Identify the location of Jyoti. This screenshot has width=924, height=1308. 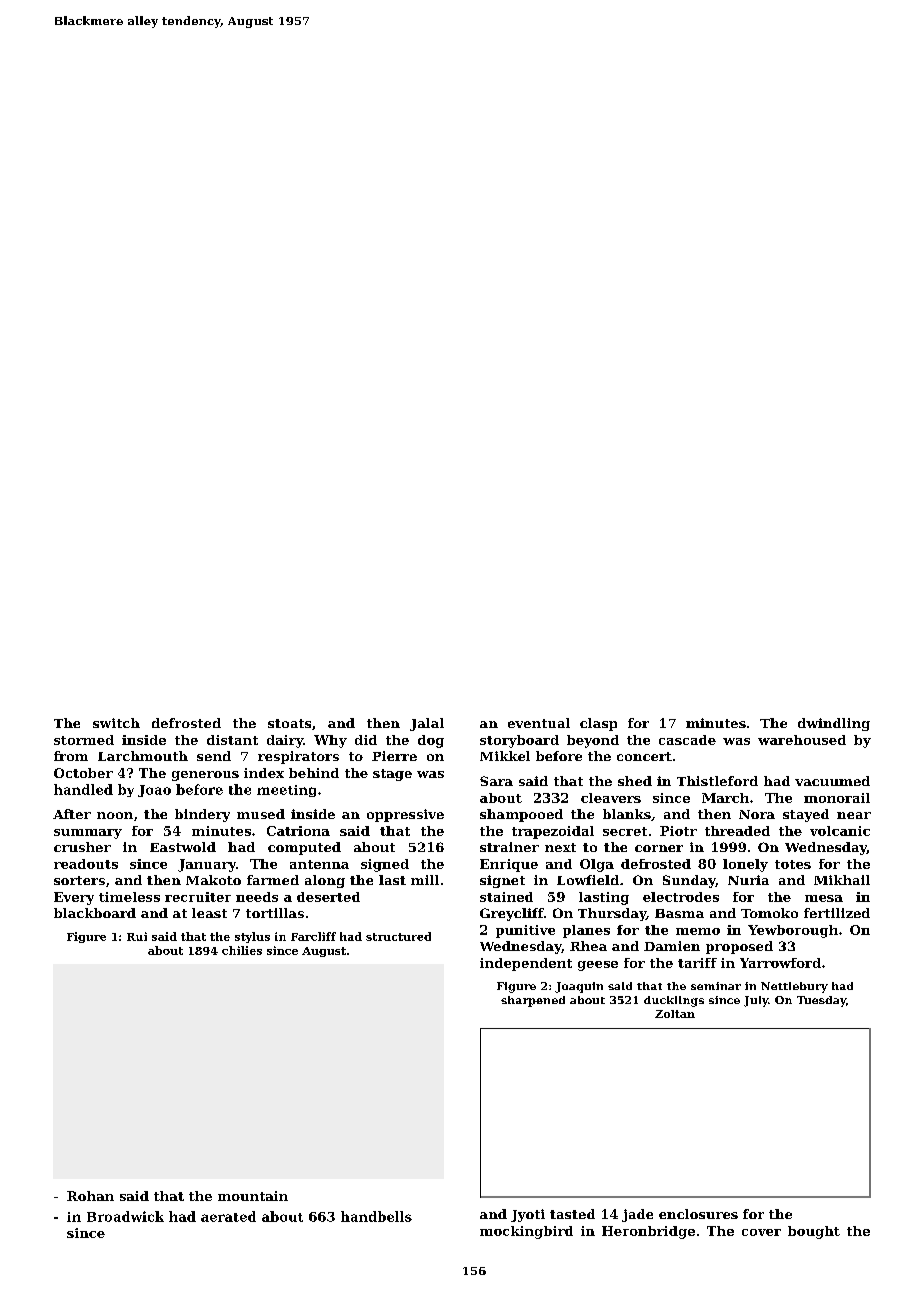
(528, 1215).
